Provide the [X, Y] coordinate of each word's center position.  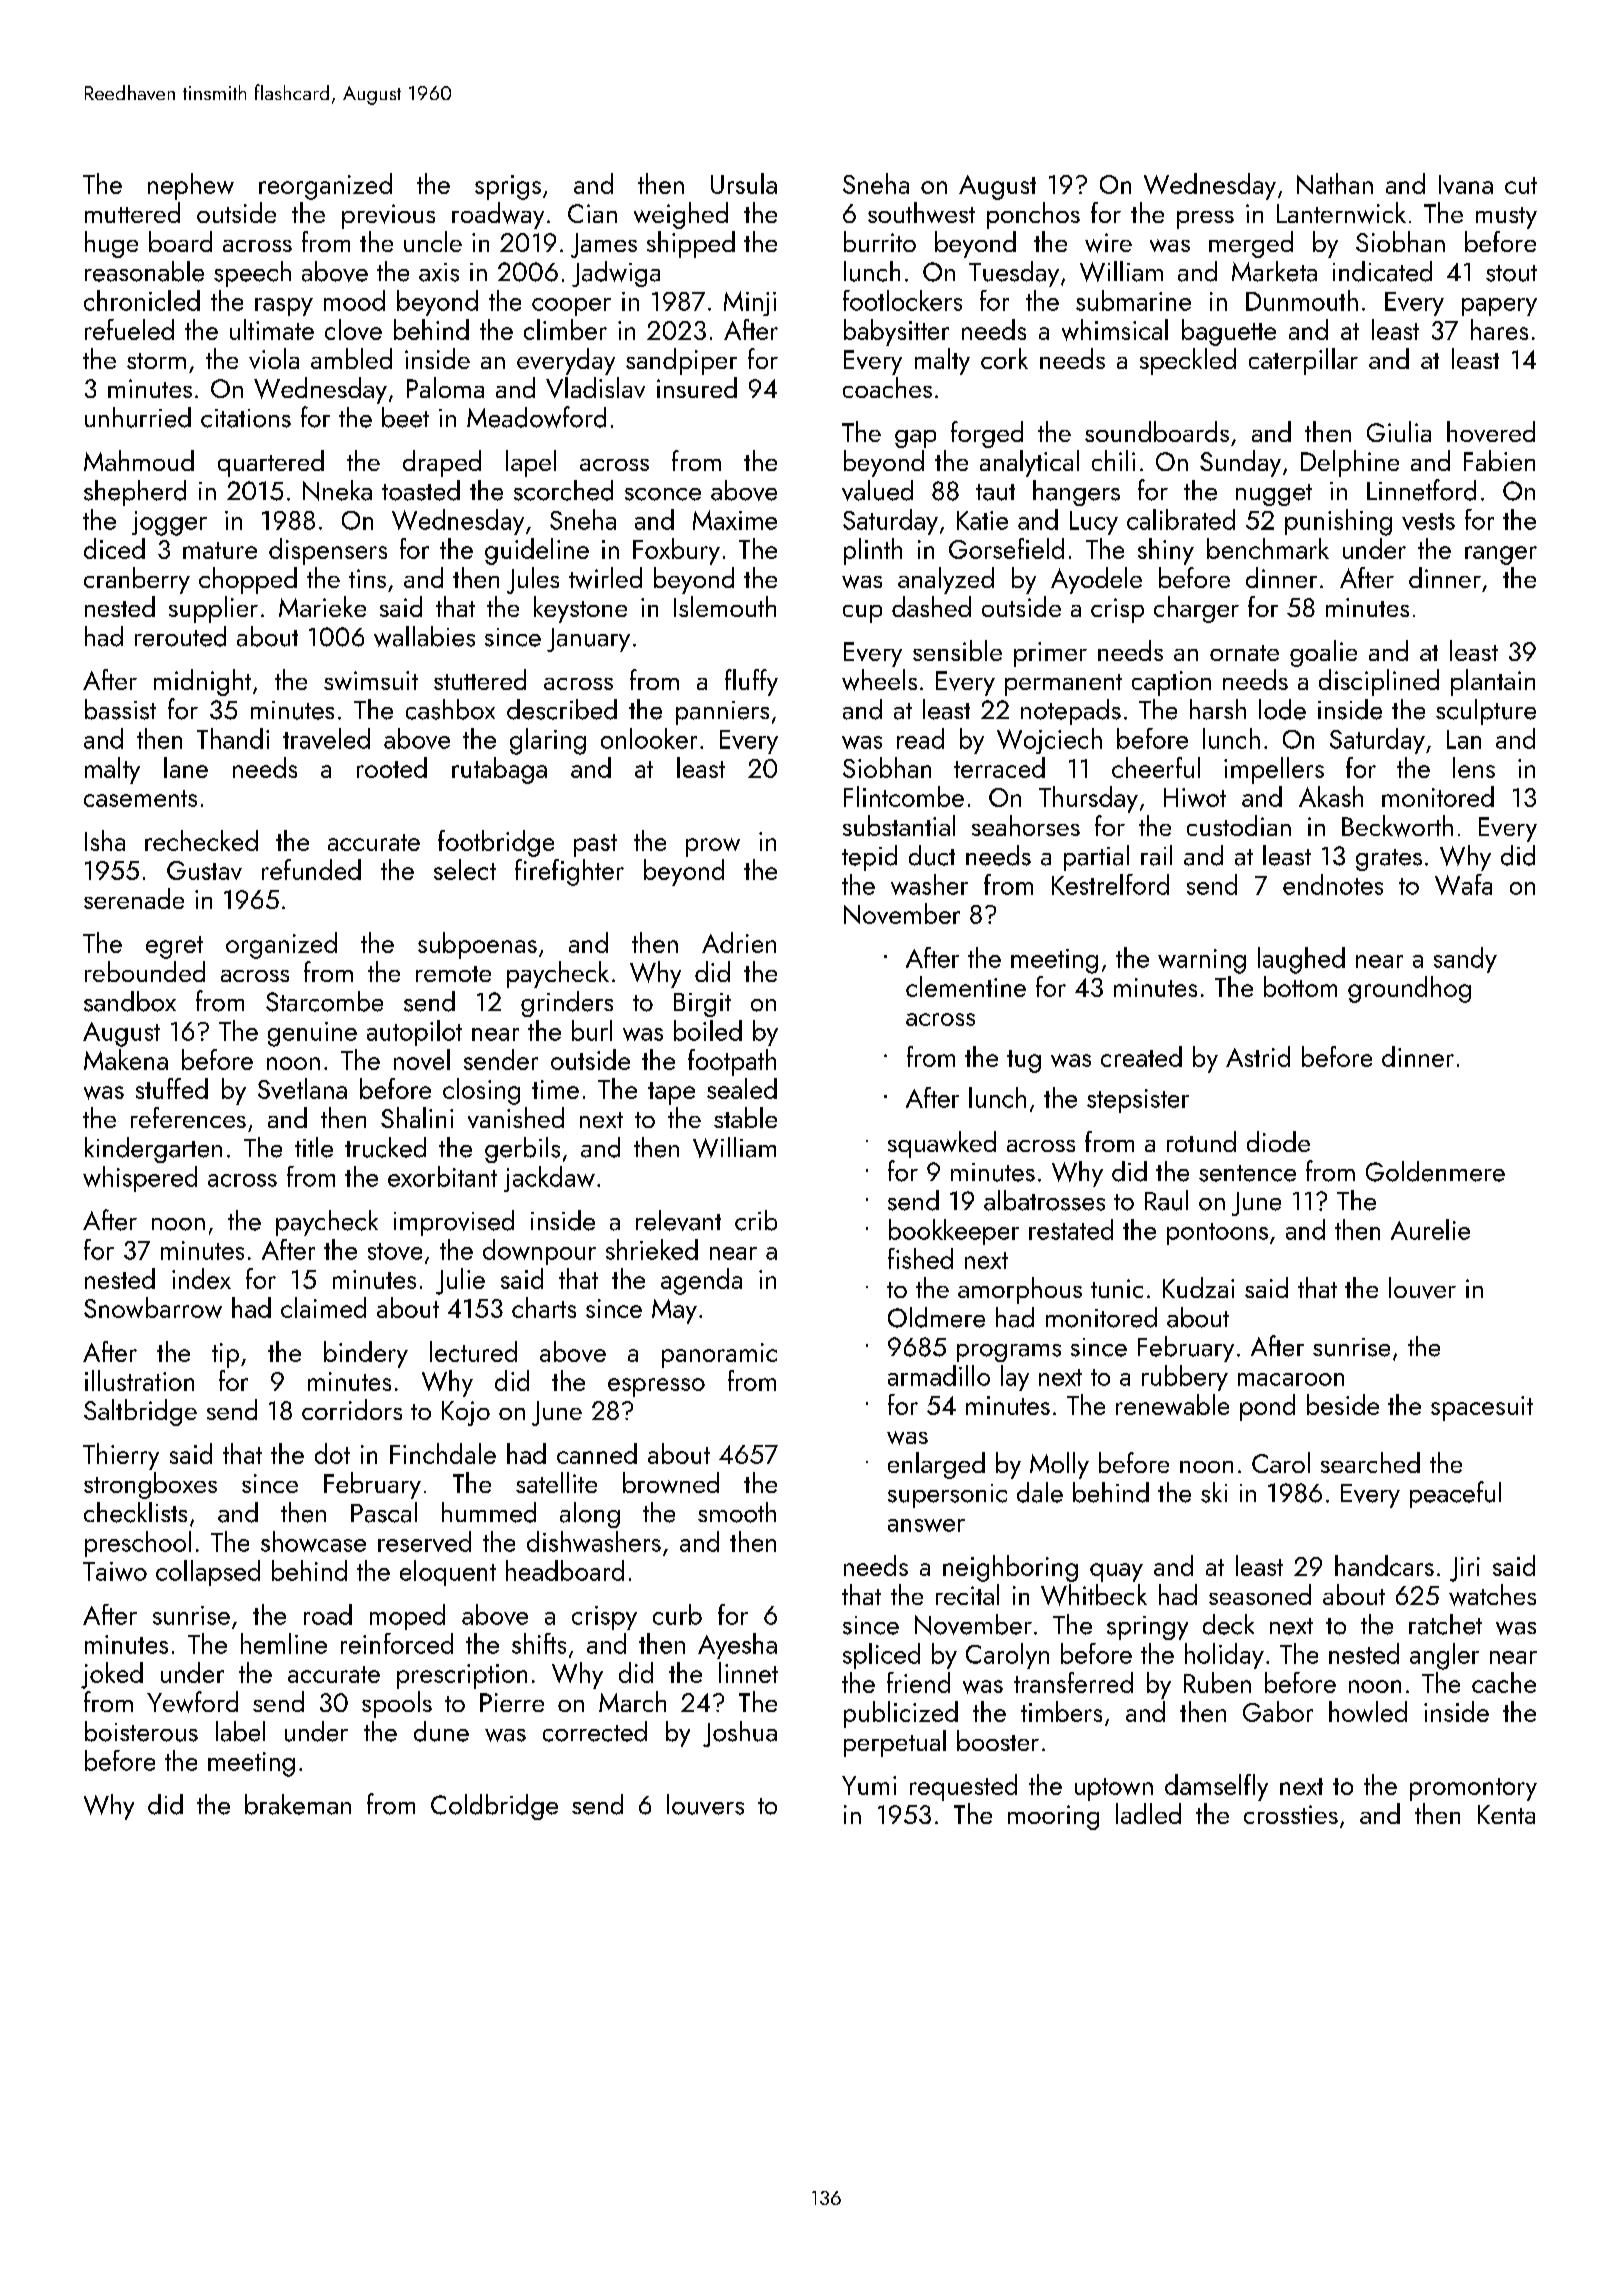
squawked [942, 1144]
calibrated [1181, 519]
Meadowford [536, 417]
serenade [134, 898]
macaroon [1291, 1379]
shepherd [135, 493]
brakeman [298, 1804]
